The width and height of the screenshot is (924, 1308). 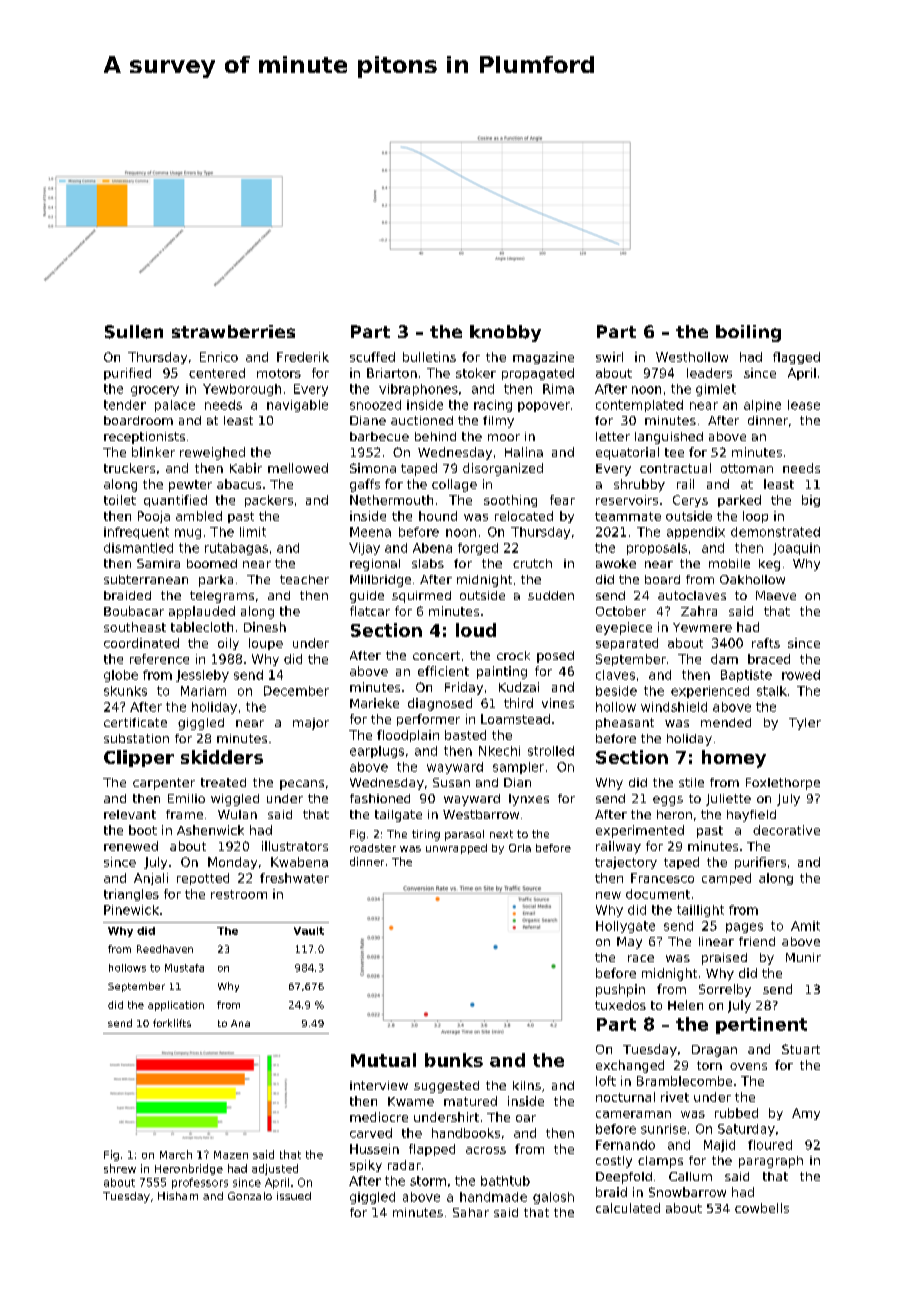 I want to click on pertinent, so click(x=761, y=1025).
